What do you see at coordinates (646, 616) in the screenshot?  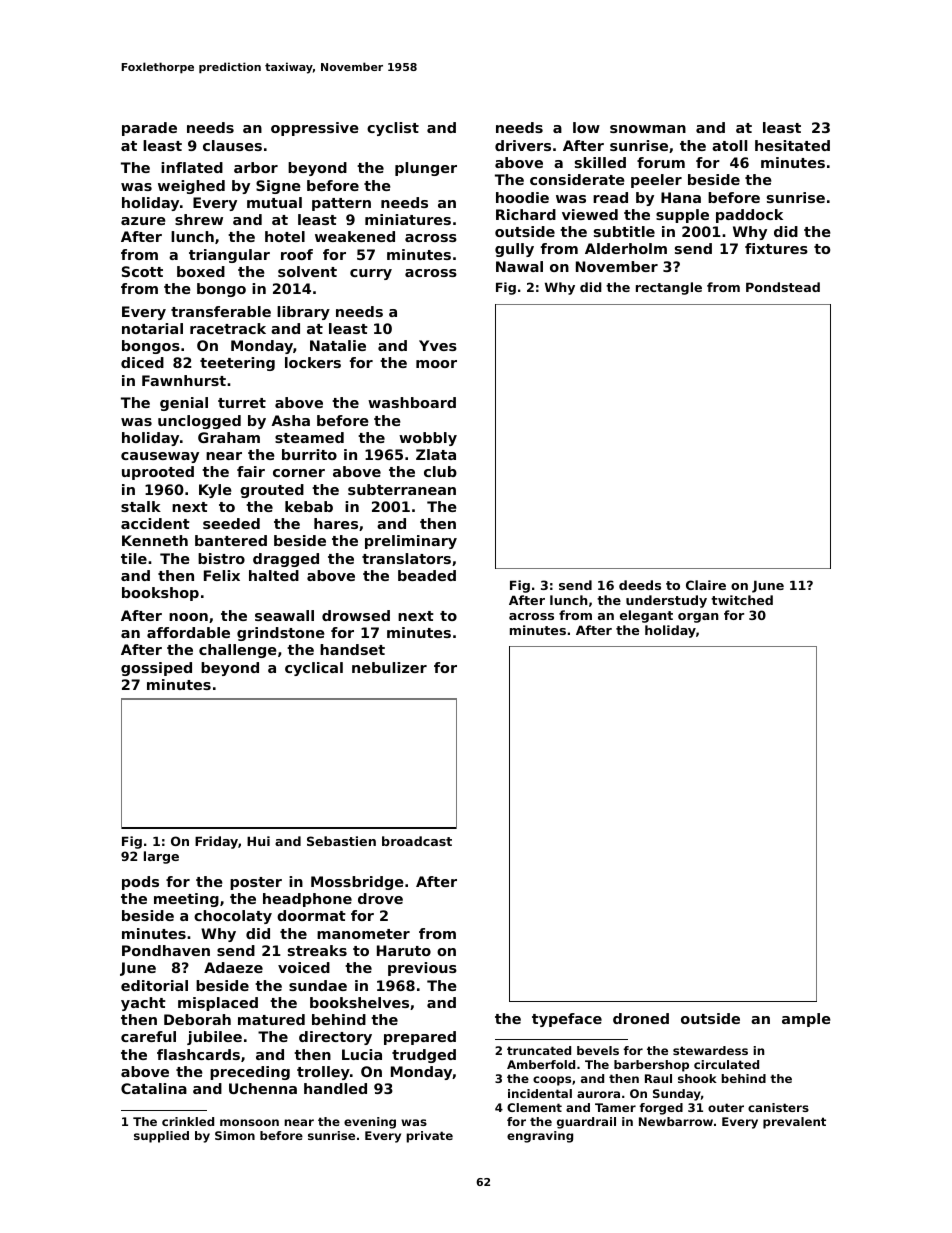 I see `elegant` at bounding box center [646, 616].
